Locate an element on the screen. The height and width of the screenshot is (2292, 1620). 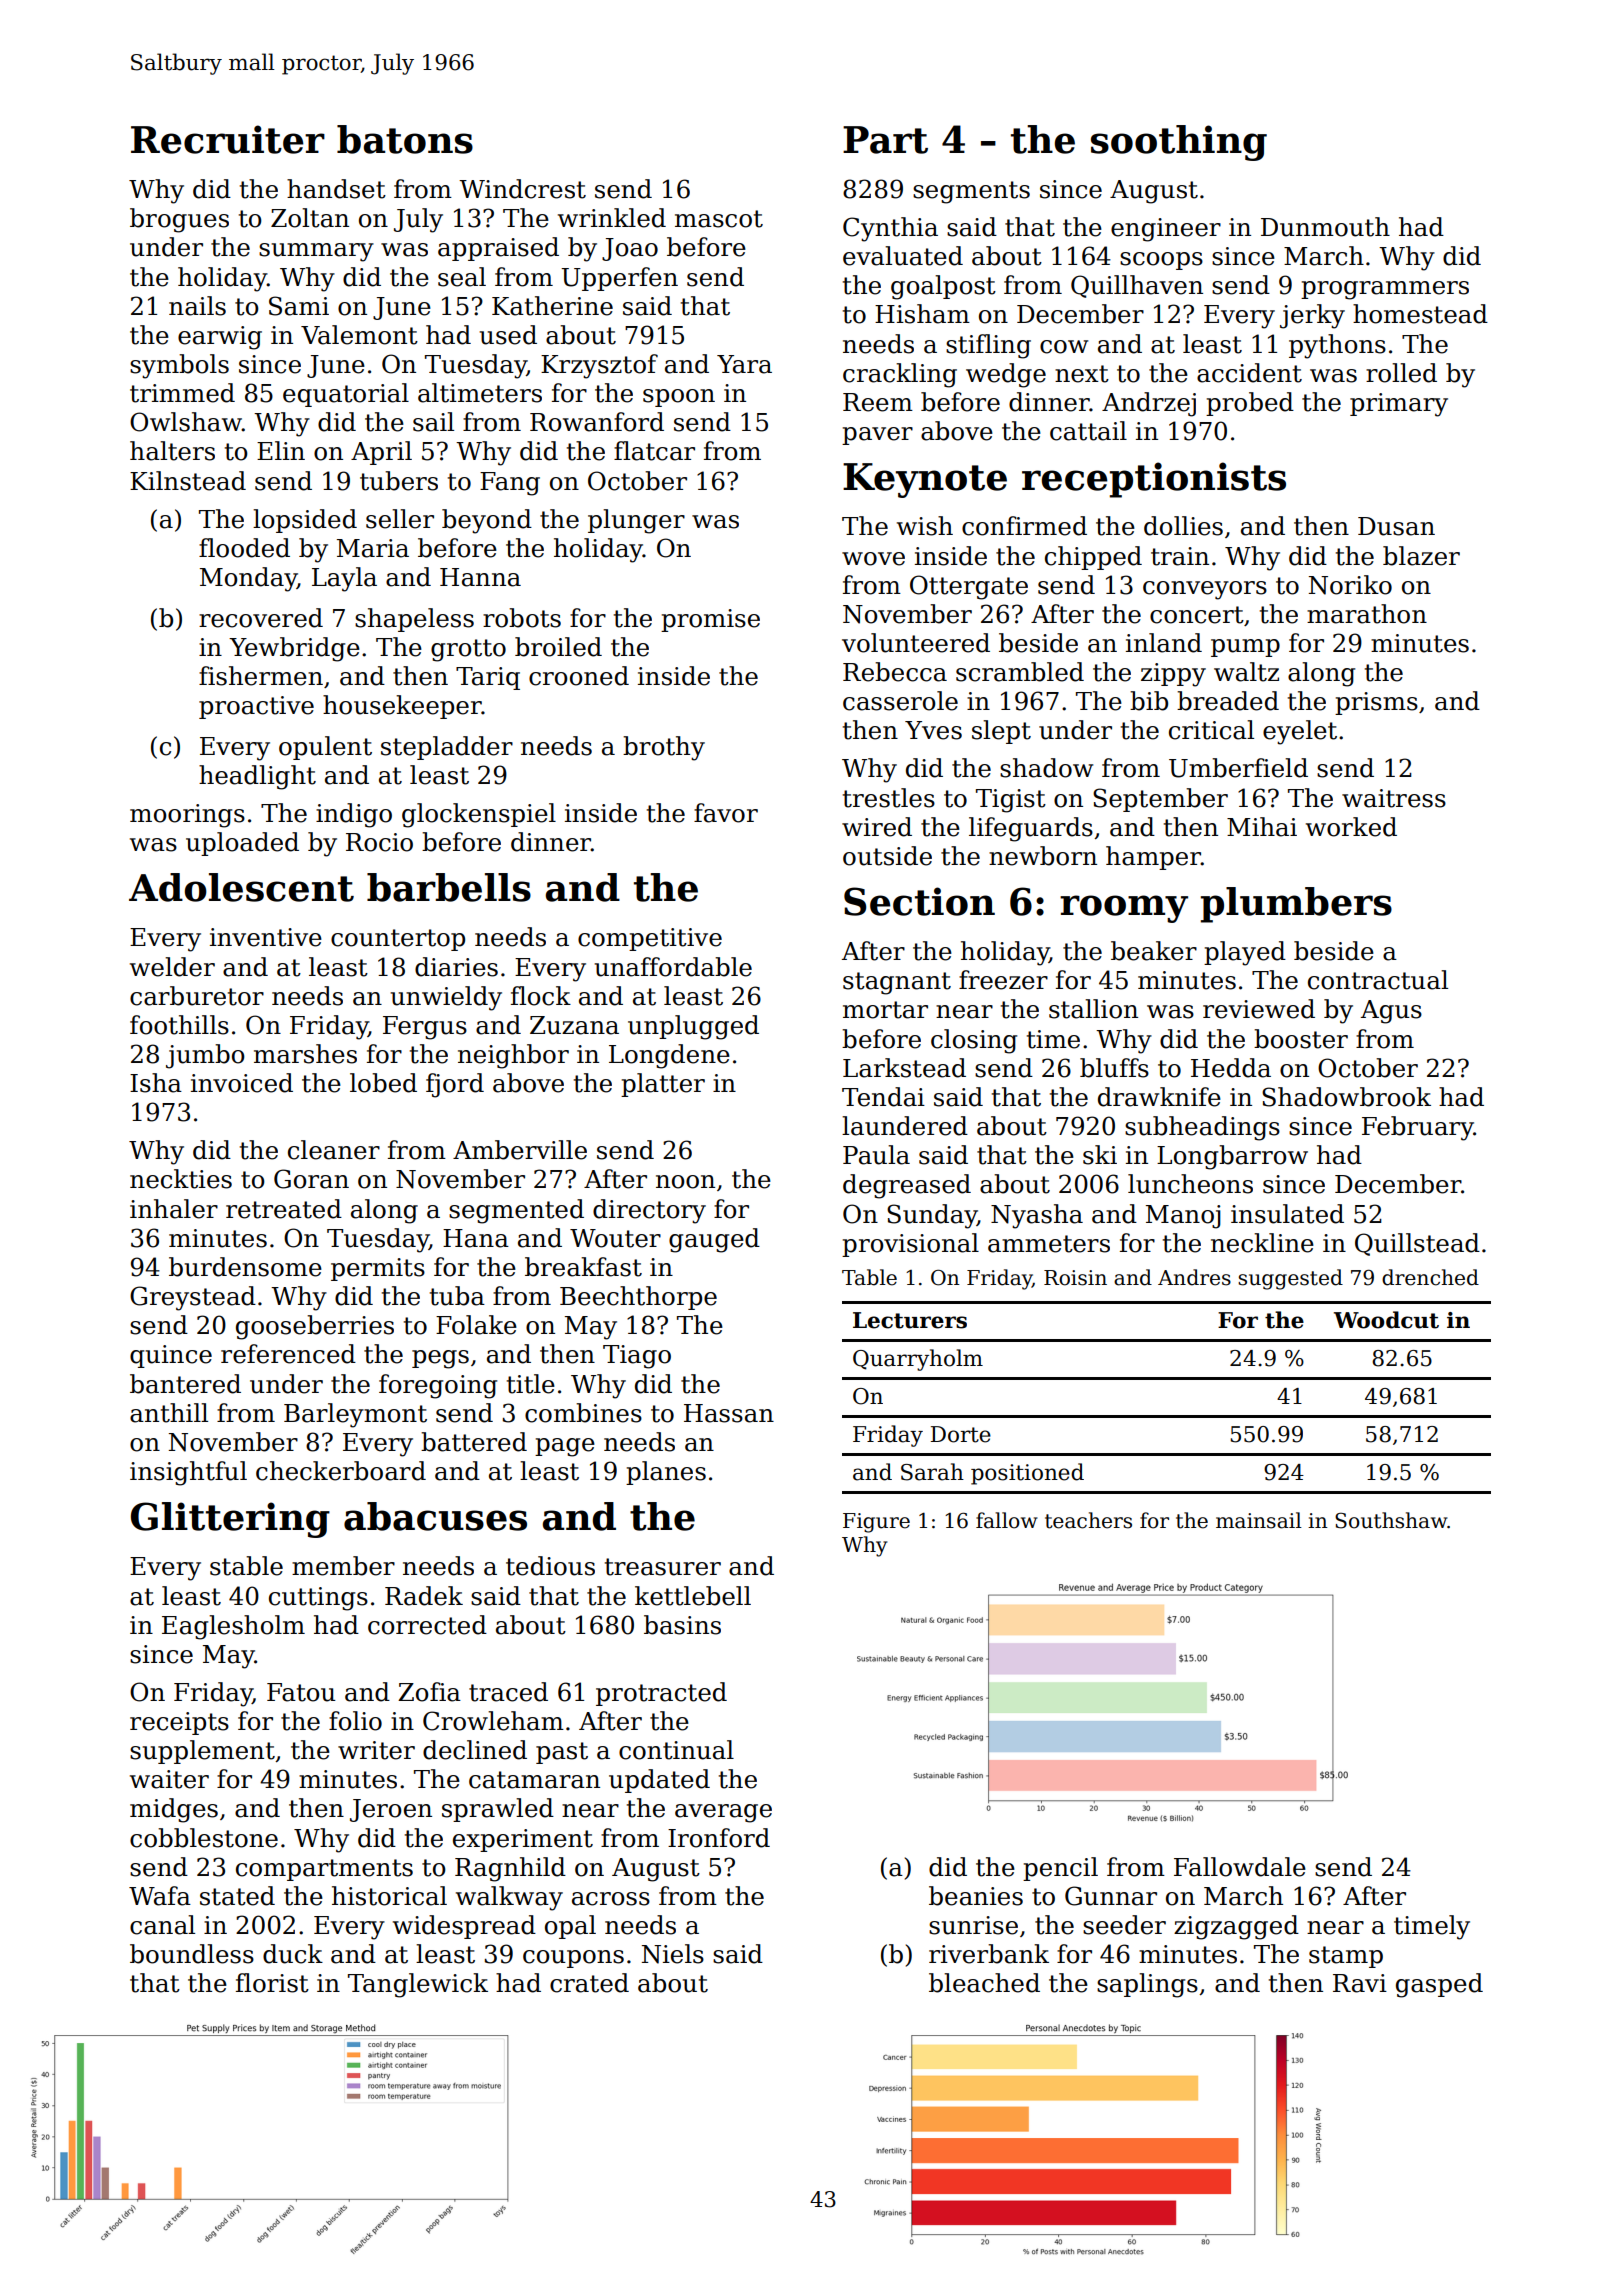
Cynthia is located at coordinates (890, 229).
